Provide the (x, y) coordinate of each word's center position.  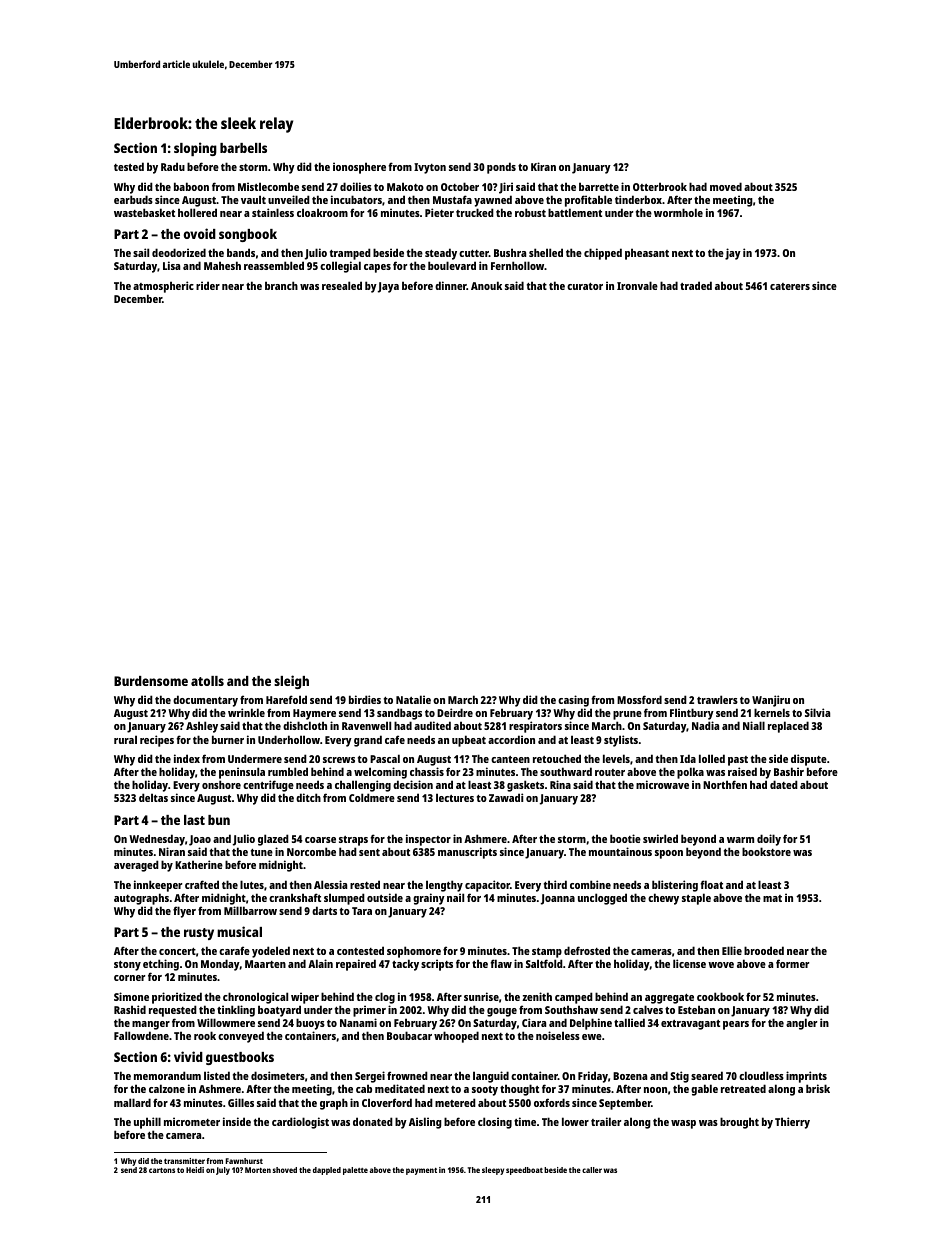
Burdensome (151, 681)
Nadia (705, 726)
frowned (407, 1075)
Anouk (486, 285)
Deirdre (455, 712)
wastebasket (144, 212)
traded (696, 285)
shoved (285, 1170)
